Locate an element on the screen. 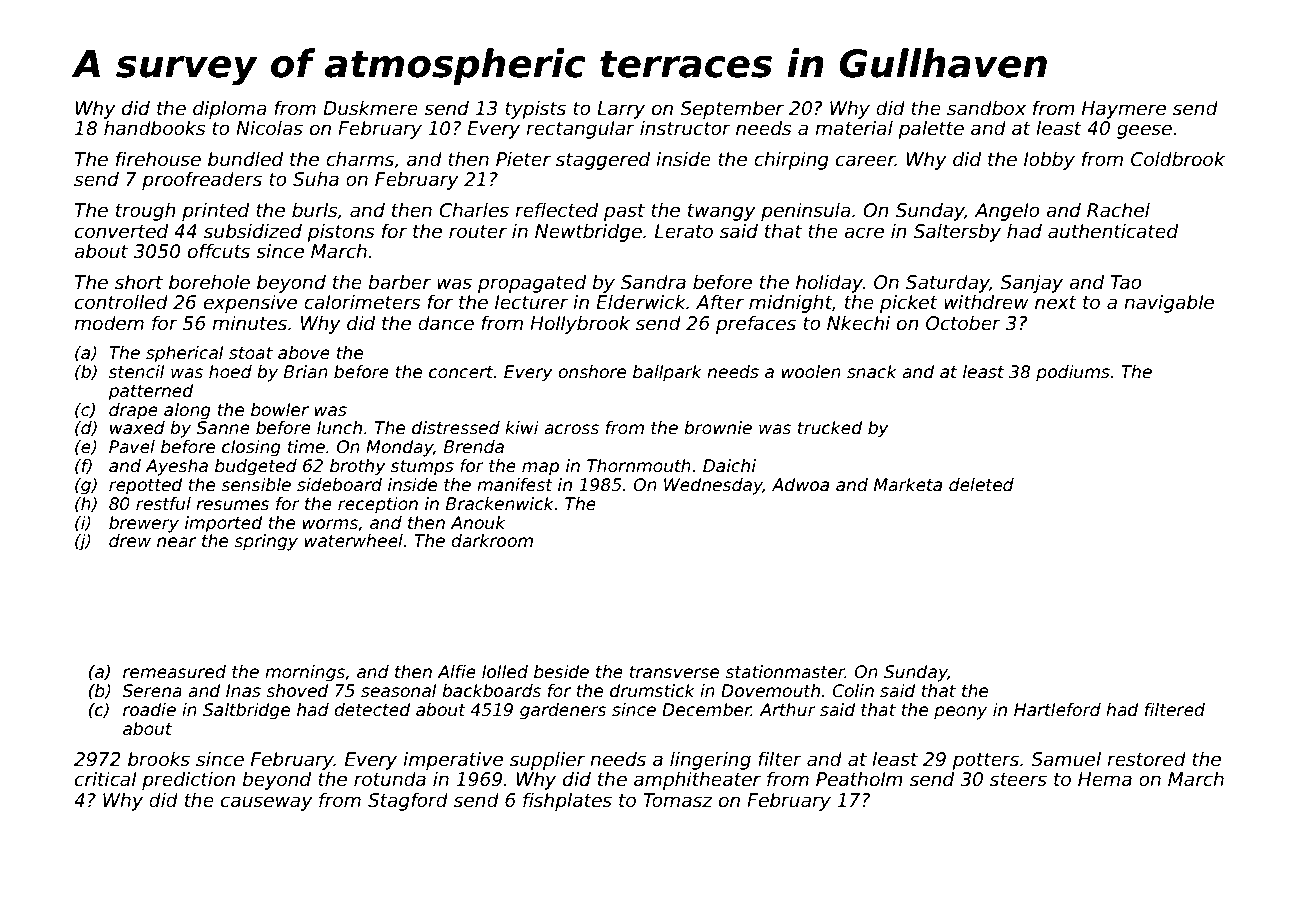 The height and width of the screenshot is (924, 1308). across is located at coordinates (571, 429).
